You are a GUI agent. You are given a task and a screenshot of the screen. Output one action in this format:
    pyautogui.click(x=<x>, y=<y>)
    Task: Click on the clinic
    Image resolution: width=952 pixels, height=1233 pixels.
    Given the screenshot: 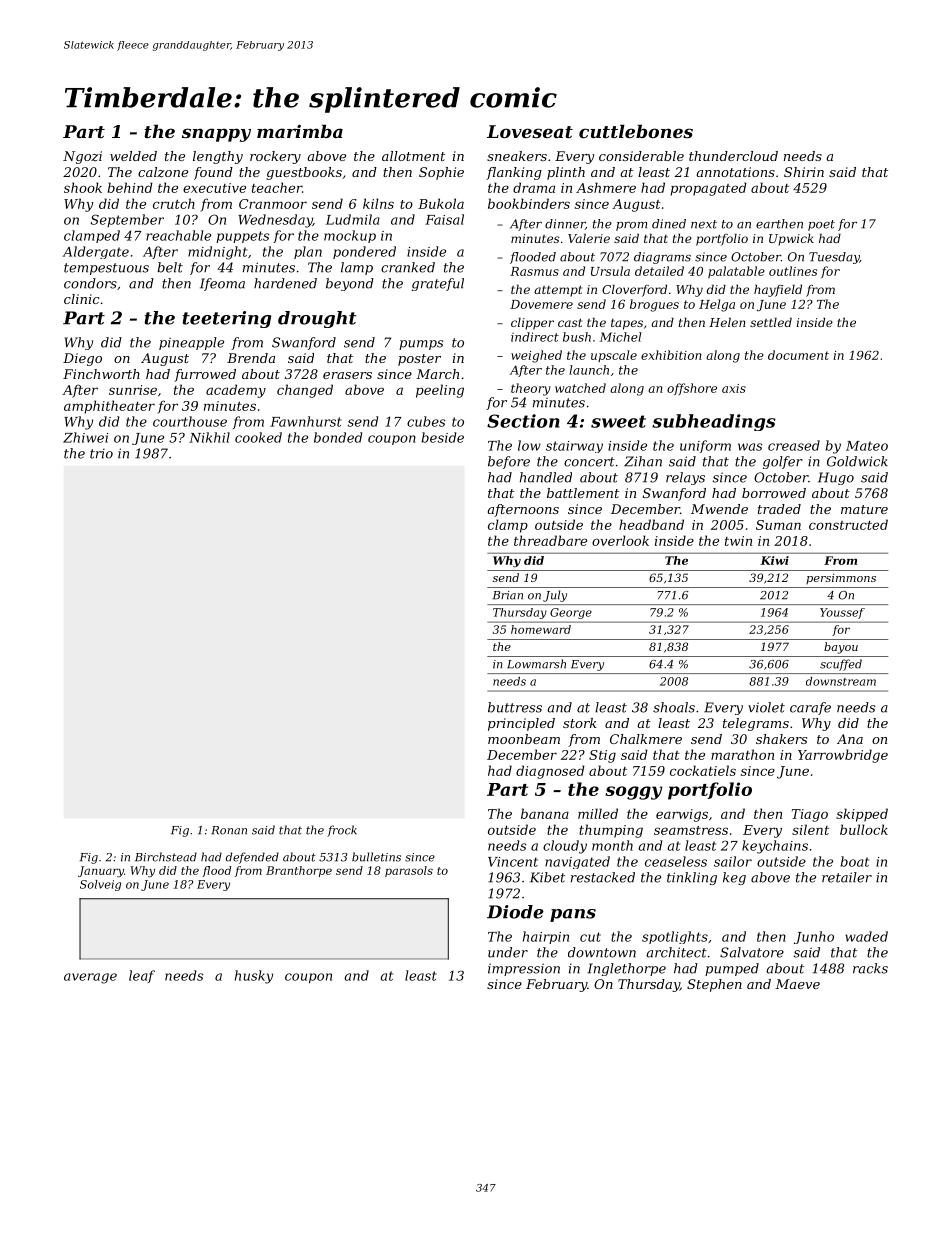 What is the action you would take?
    pyautogui.click(x=81, y=299)
